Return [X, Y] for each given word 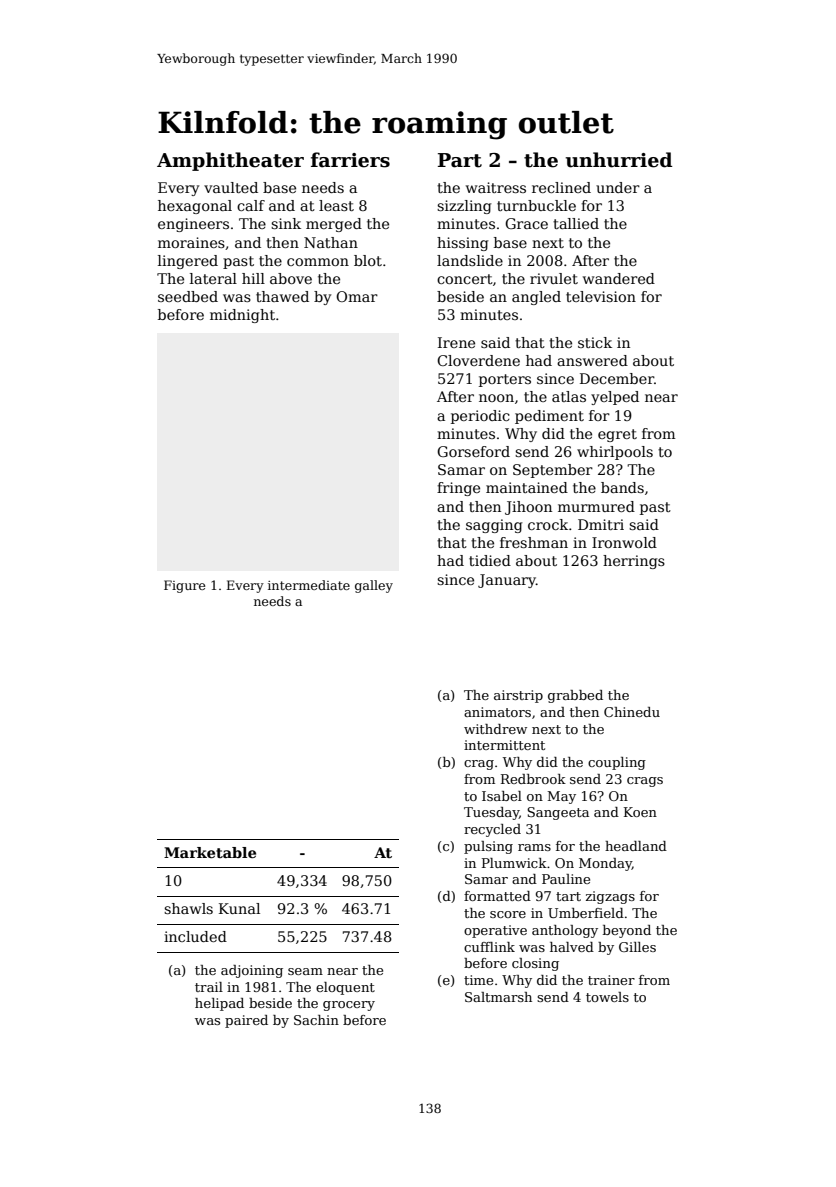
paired [246, 1021]
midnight [242, 316]
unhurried [619, 160]
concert [465, 279]
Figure [184, 586]
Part [460, 160]
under [618, 187]
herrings [634, 562]
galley [374, 586]
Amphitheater [230, 161]
